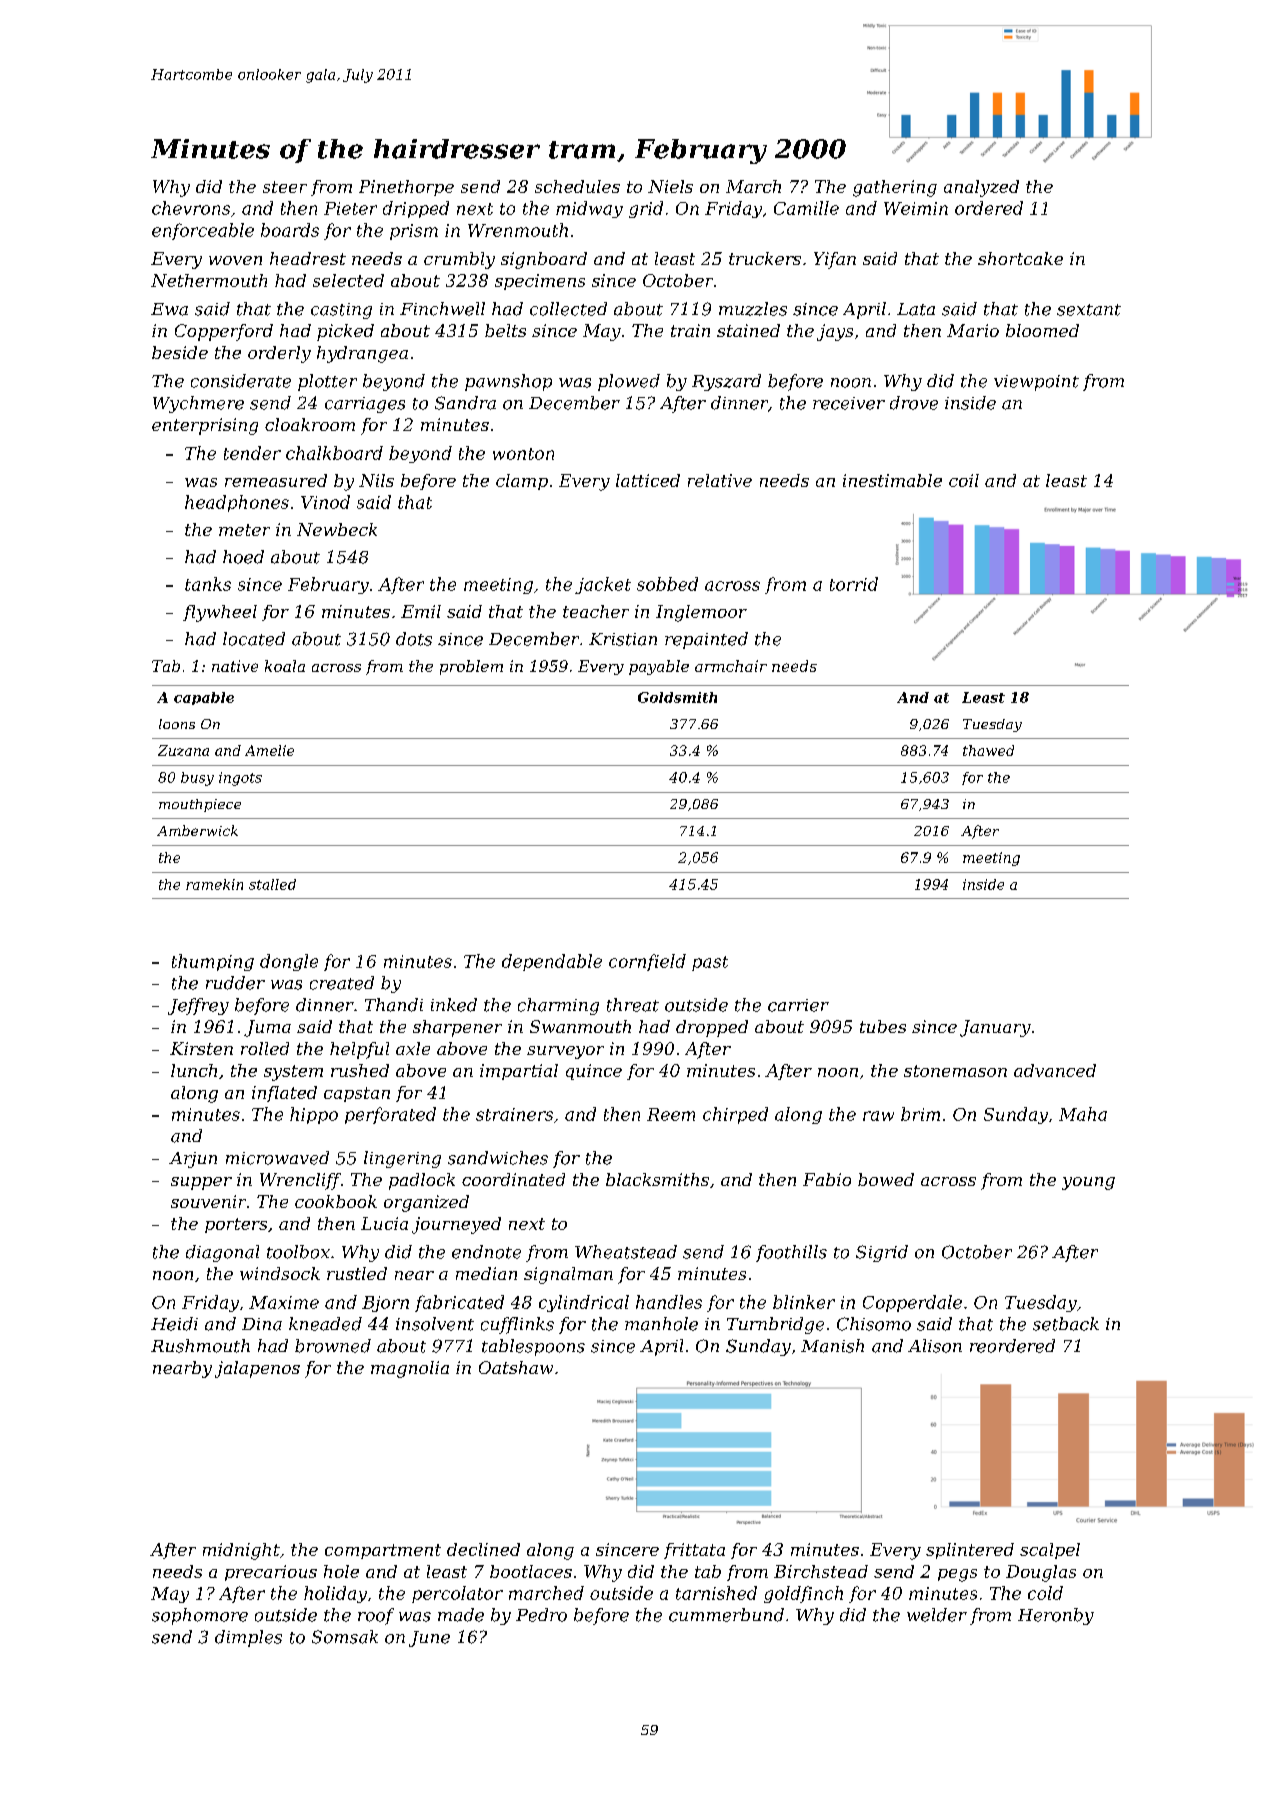  What do you see at coordinates (670, 186) in the image?
I see `Niels` at bounding box center [670, 186].
